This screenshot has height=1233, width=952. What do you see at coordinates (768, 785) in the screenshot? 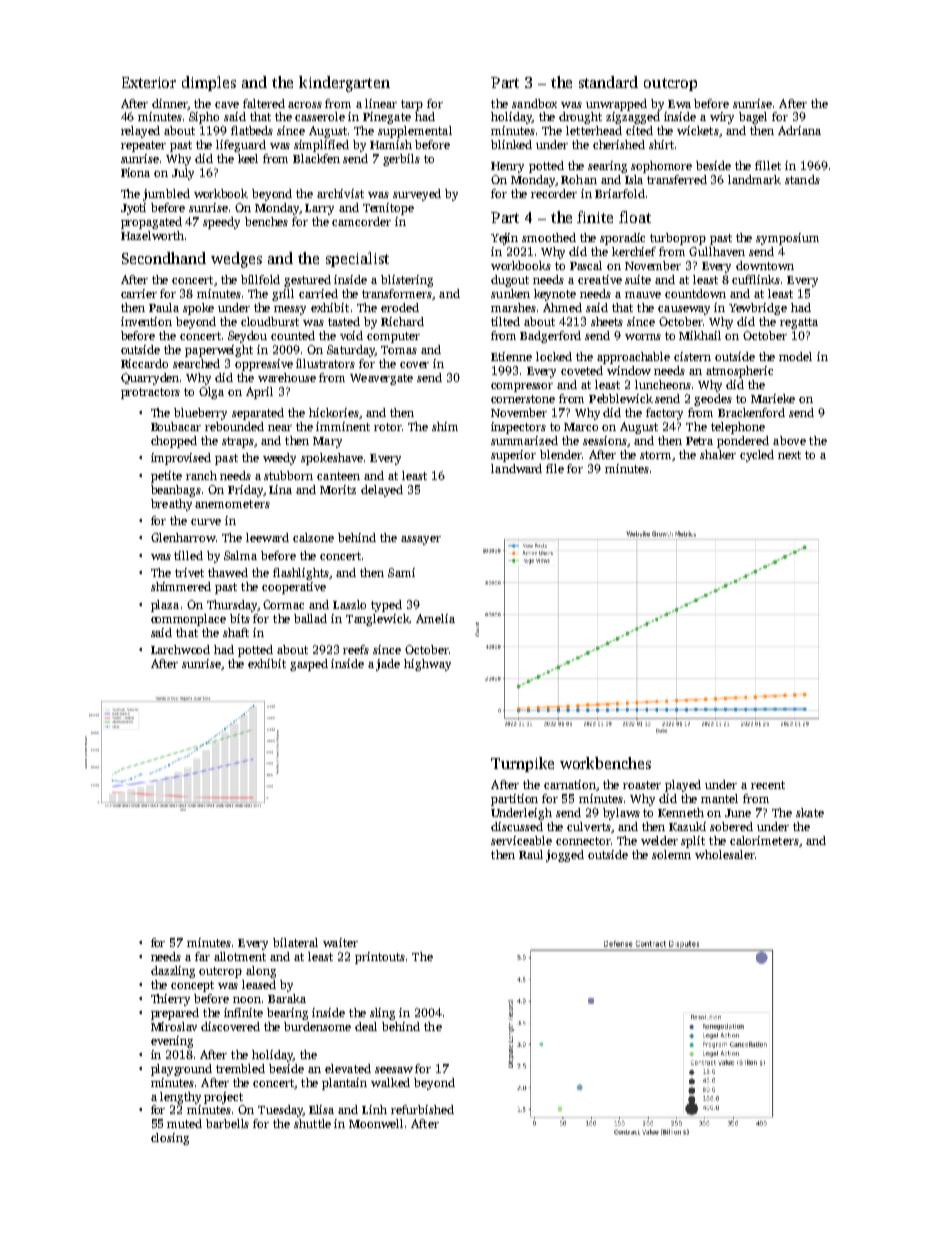
I see `recent` at bounding box center [768, 785].
